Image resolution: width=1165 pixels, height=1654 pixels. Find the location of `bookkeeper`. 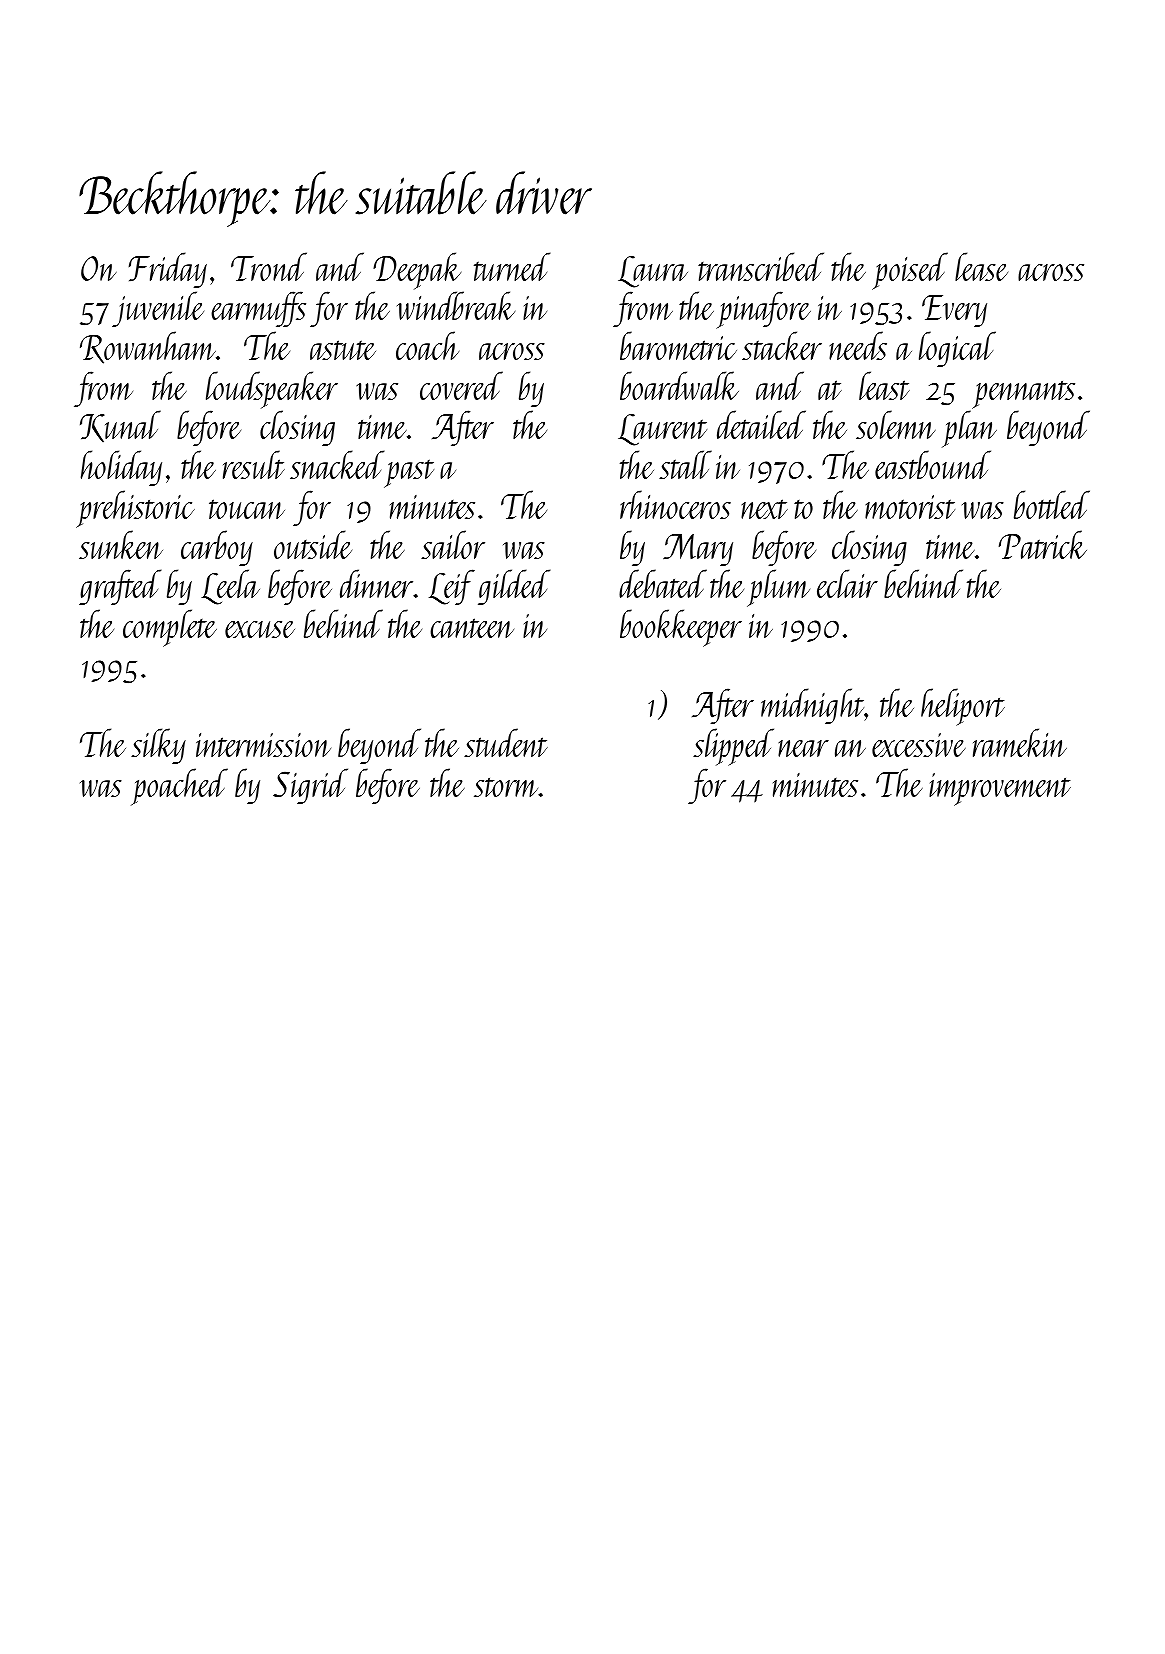

bookkeeper is located at coordinates (681, 628).
